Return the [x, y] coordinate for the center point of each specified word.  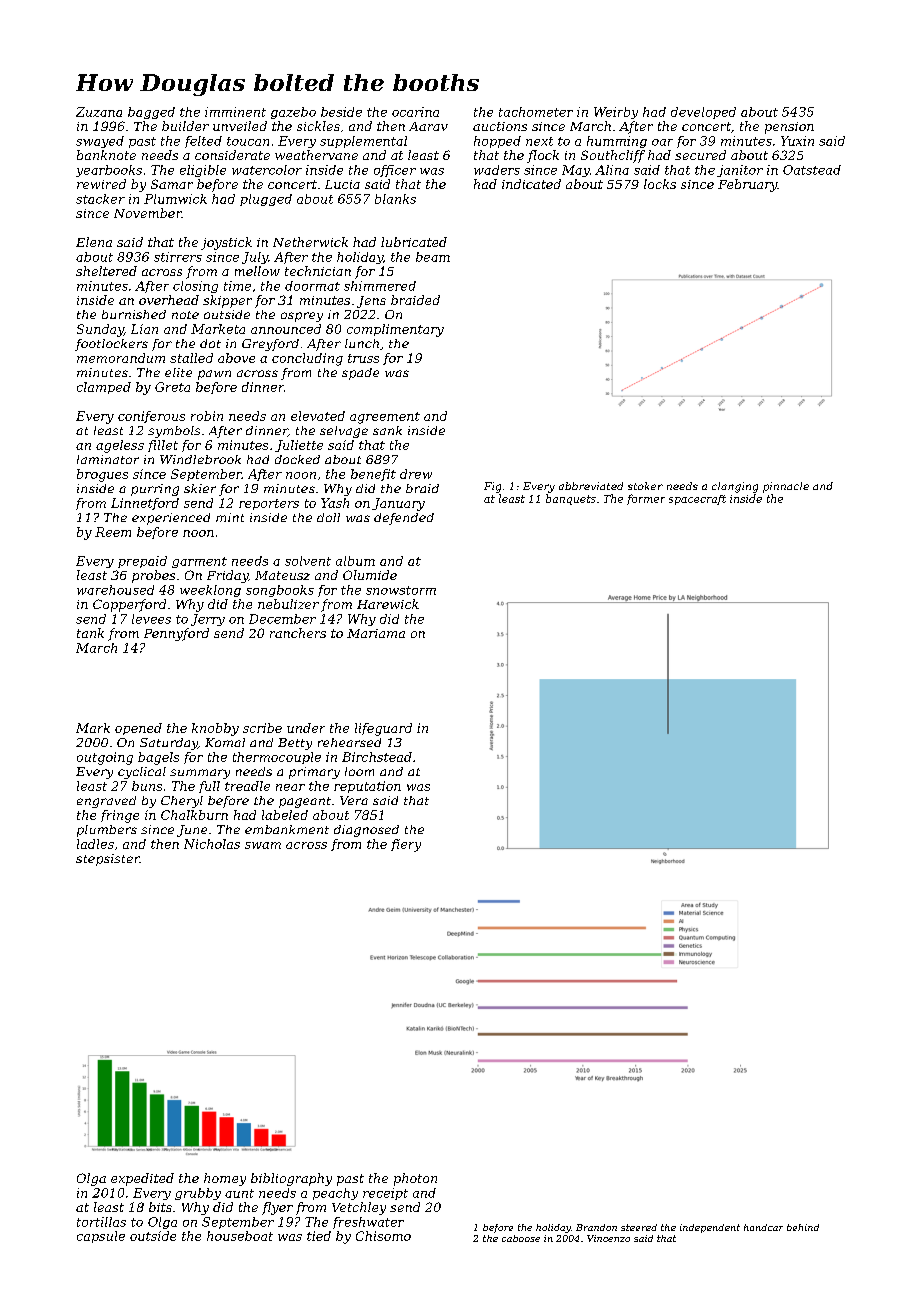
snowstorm [401, 590]
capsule [101, 1237]
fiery [406, 845]
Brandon [596, 1227]
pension [789, 128]
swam [263, 845]
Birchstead [377, 757]
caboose [521, 1238]
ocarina [415, 112]
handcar [763, 1227]
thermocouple [277, 758]
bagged [151, 113]
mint [230, 517]
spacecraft [697, 500]
